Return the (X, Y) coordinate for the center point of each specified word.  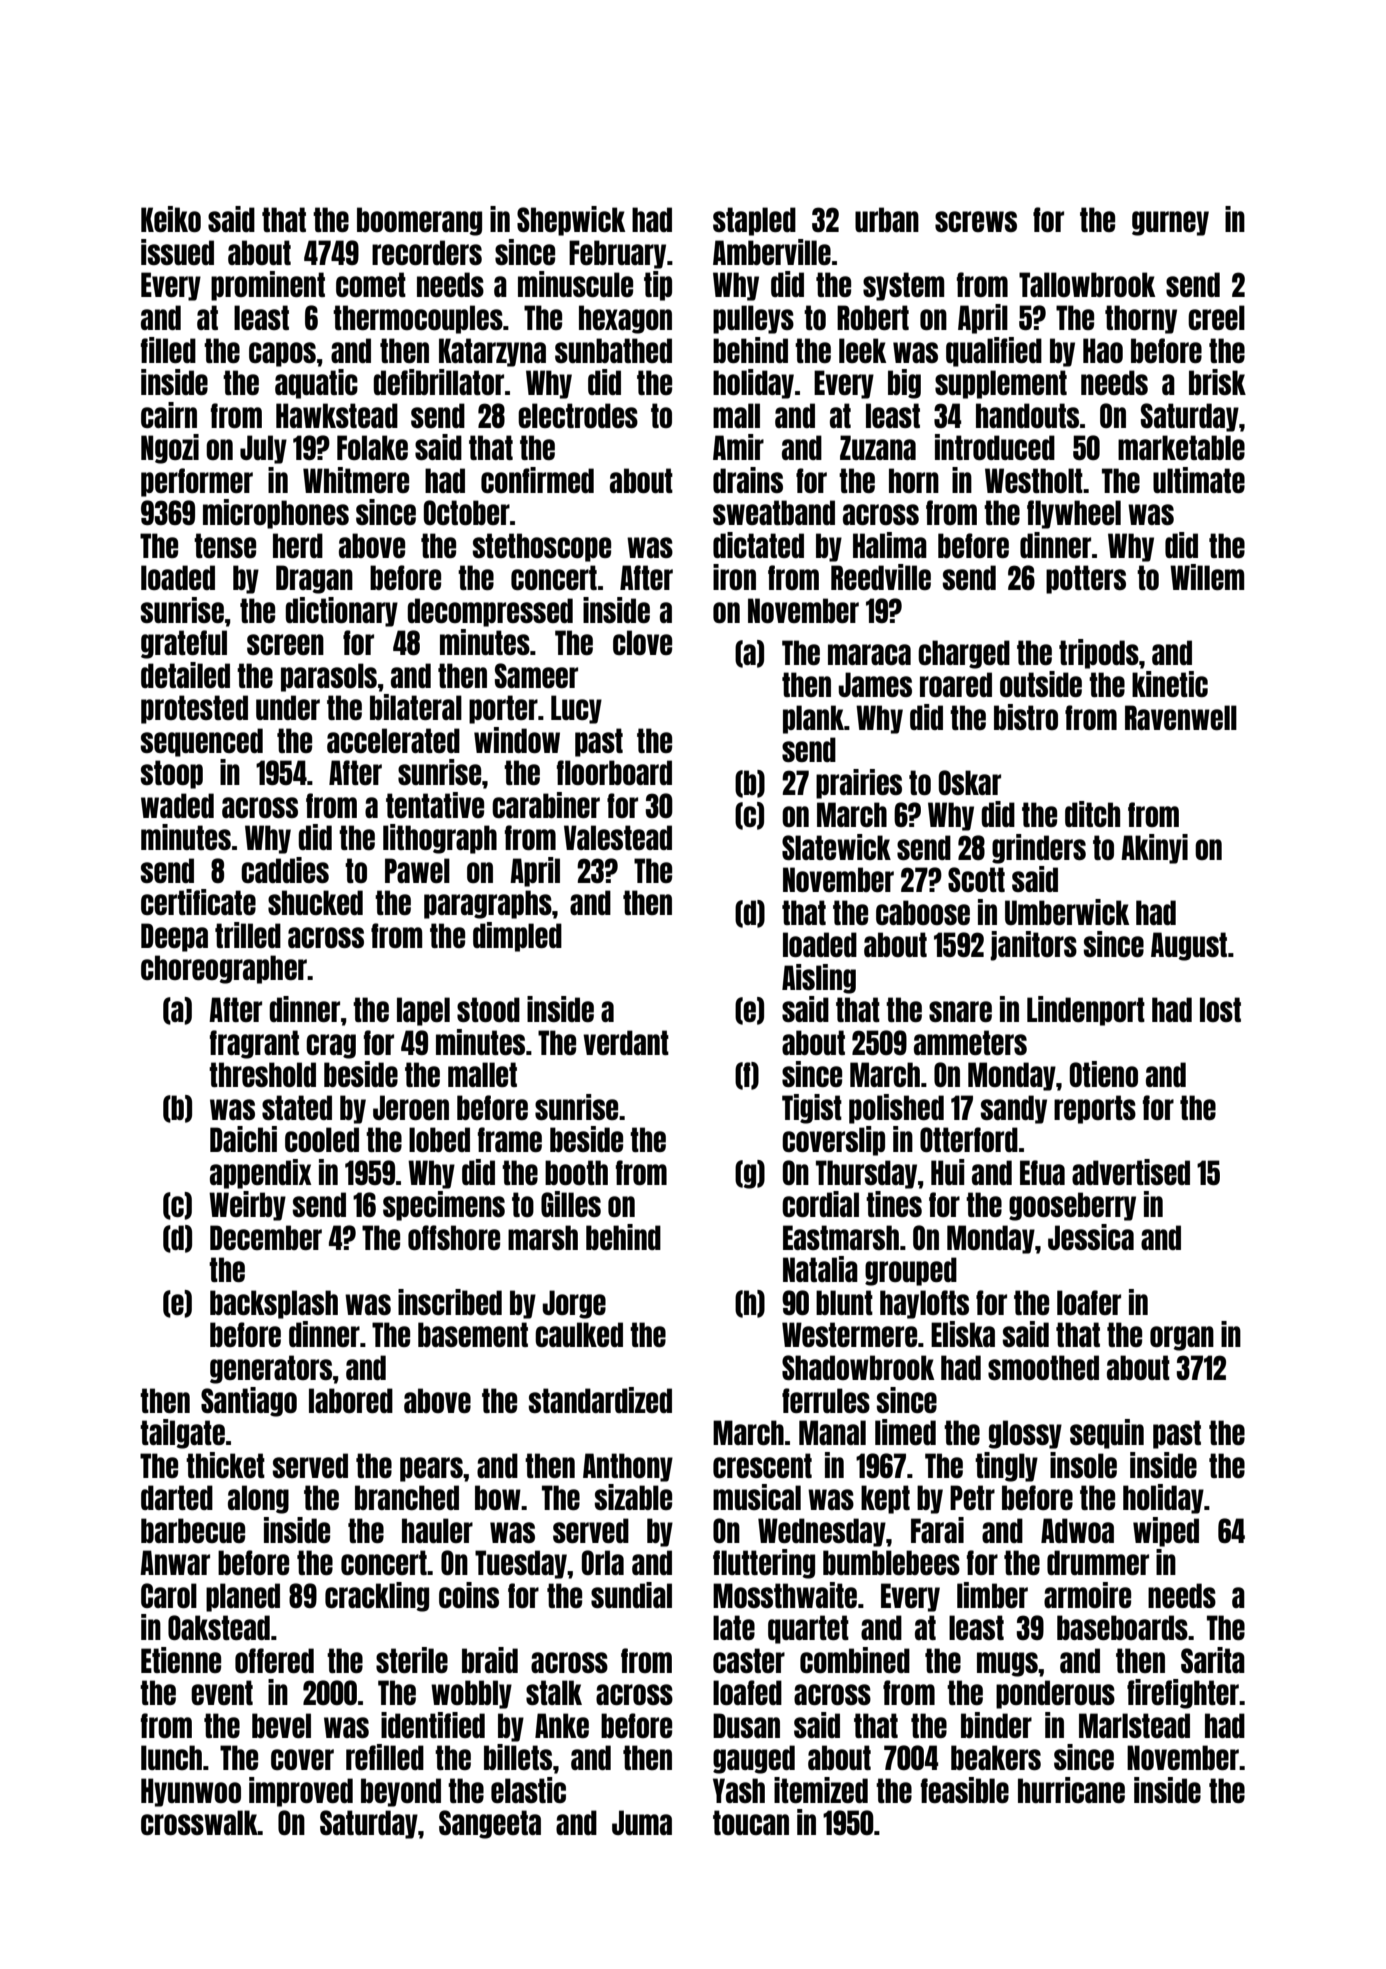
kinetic (1170, 684)
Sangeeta (490, 1824)
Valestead (618, 837)
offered (274, 1660)
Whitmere (356, 480)
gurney (1170, 223)
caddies (285, 870)
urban (887, 219)
